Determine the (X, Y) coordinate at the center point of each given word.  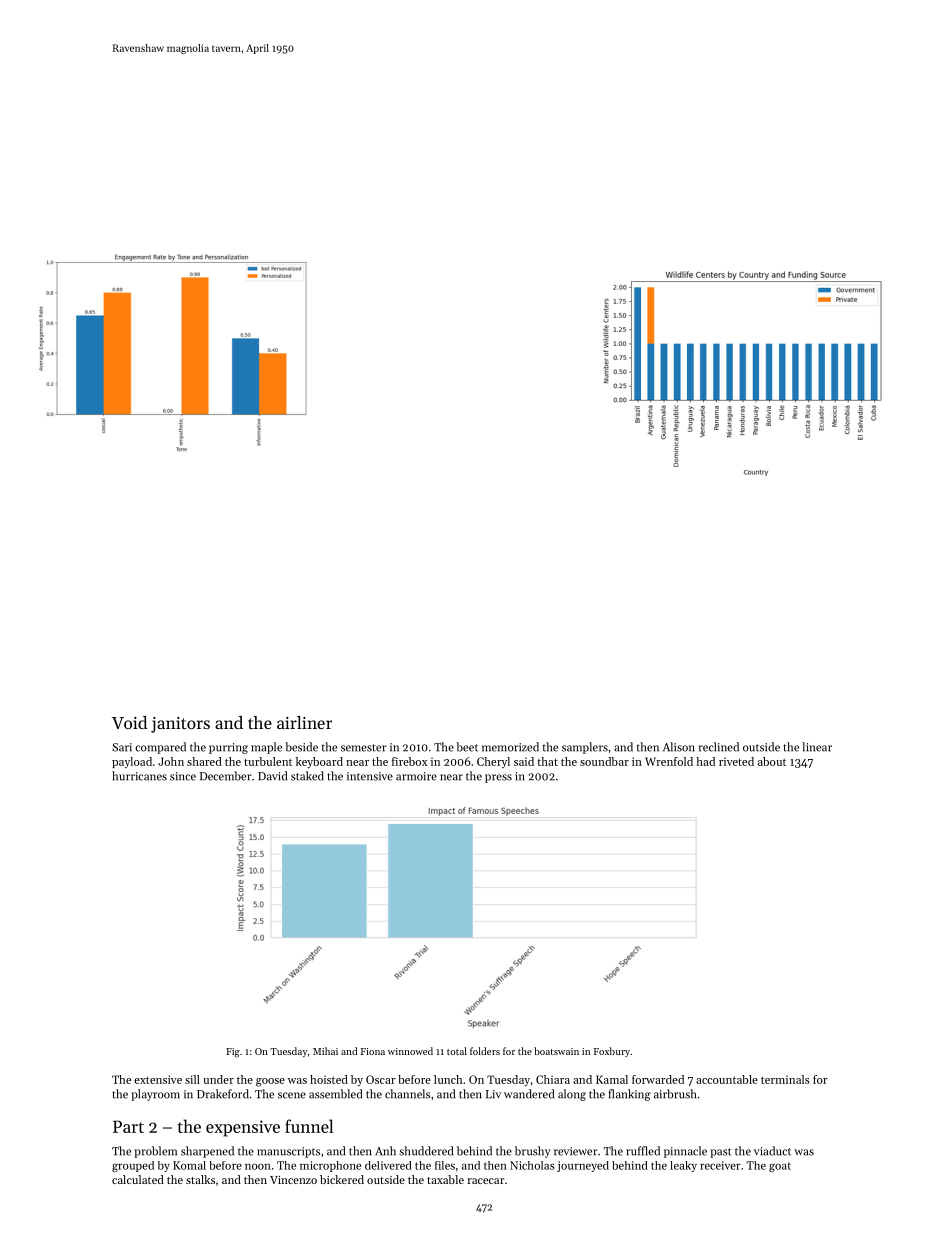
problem (155, 1152)
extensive (158, 1079)
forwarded (658, 1079)
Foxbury (612, 1052)
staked (307, 776)
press (498, 778)
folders (485, 1051)
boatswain (556, 1051)
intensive (370, 776)
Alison (679, 747)
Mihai (325, 1051)
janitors (180, 725)
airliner (304, 722)
